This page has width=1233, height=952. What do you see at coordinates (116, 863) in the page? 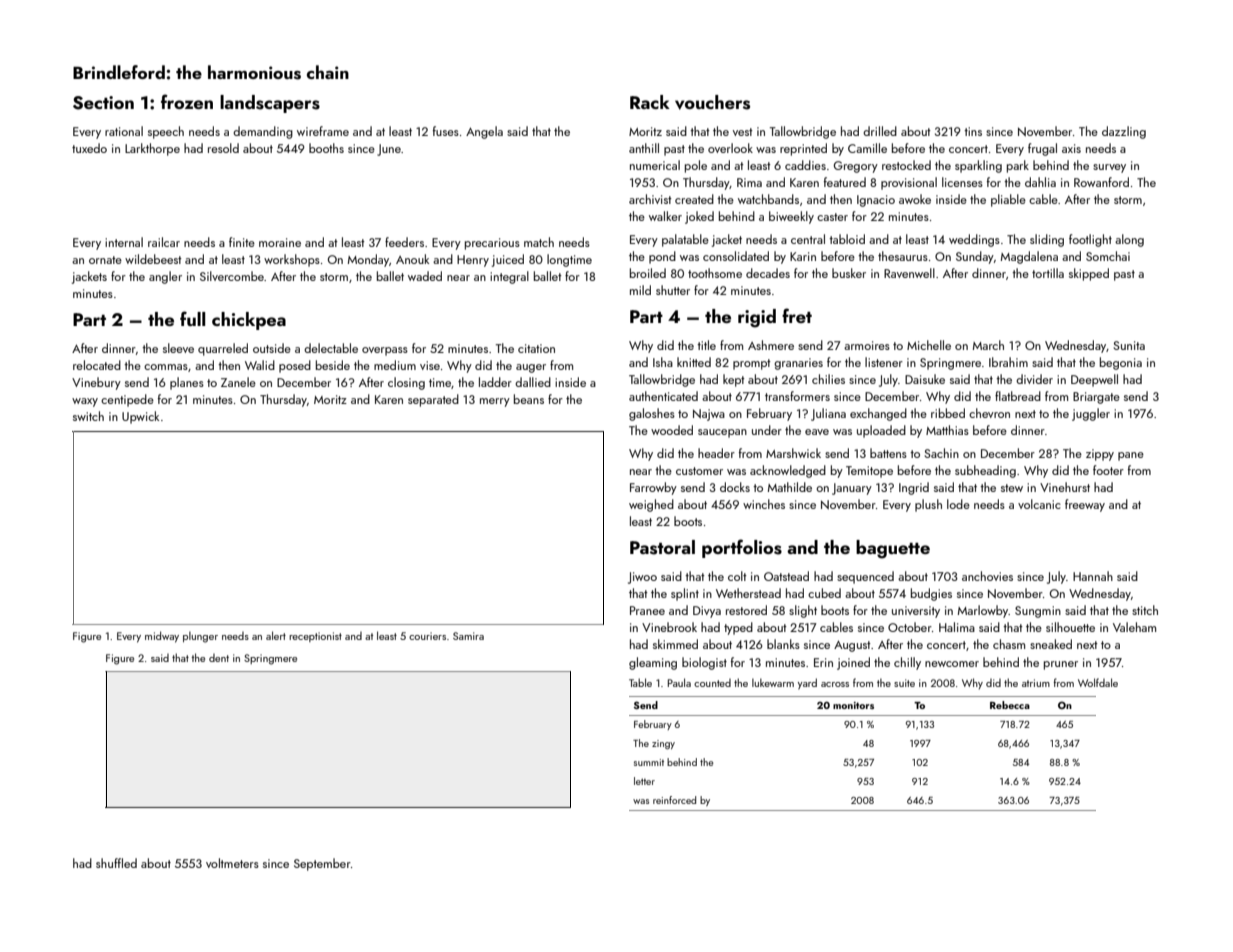
I see `shuffled` at bounding box center [116, 863].
